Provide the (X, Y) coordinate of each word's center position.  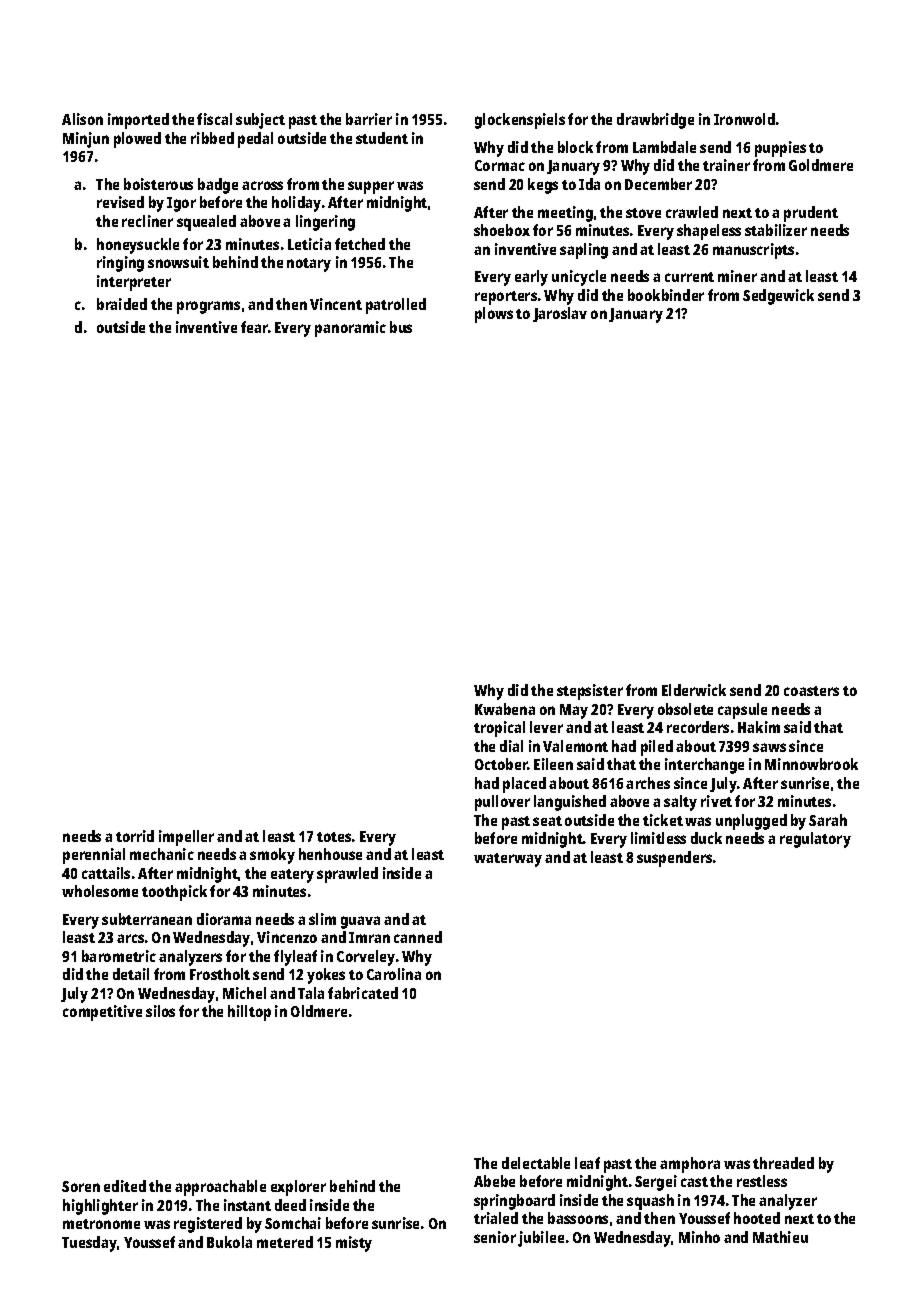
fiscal (214, 119)
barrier (369, 119)
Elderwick (694, 690)
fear (254, 327)
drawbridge (655, 121)
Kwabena (505, 709)
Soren (81, 1186)
